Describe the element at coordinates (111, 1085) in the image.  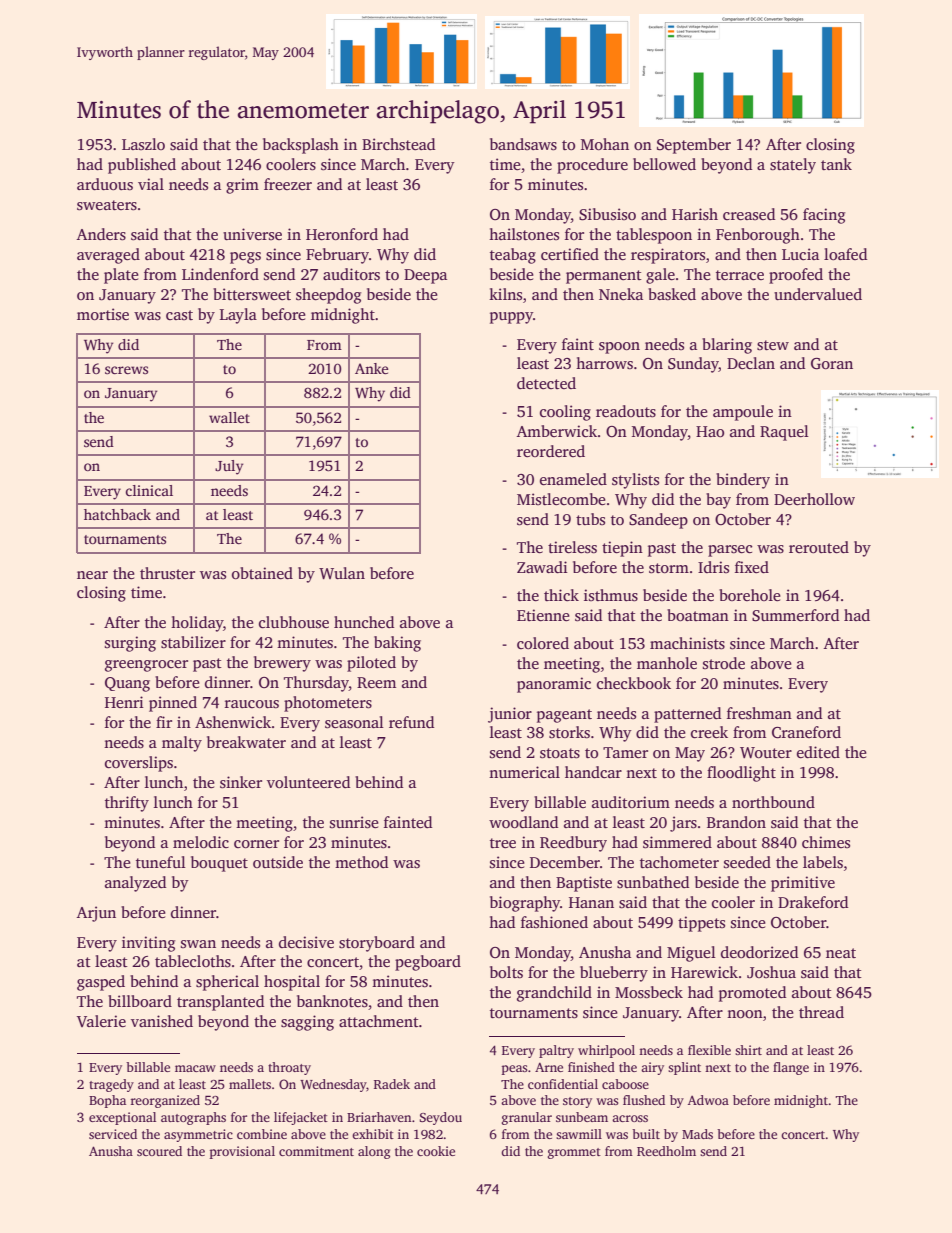
I see `tragedy` at that location.
